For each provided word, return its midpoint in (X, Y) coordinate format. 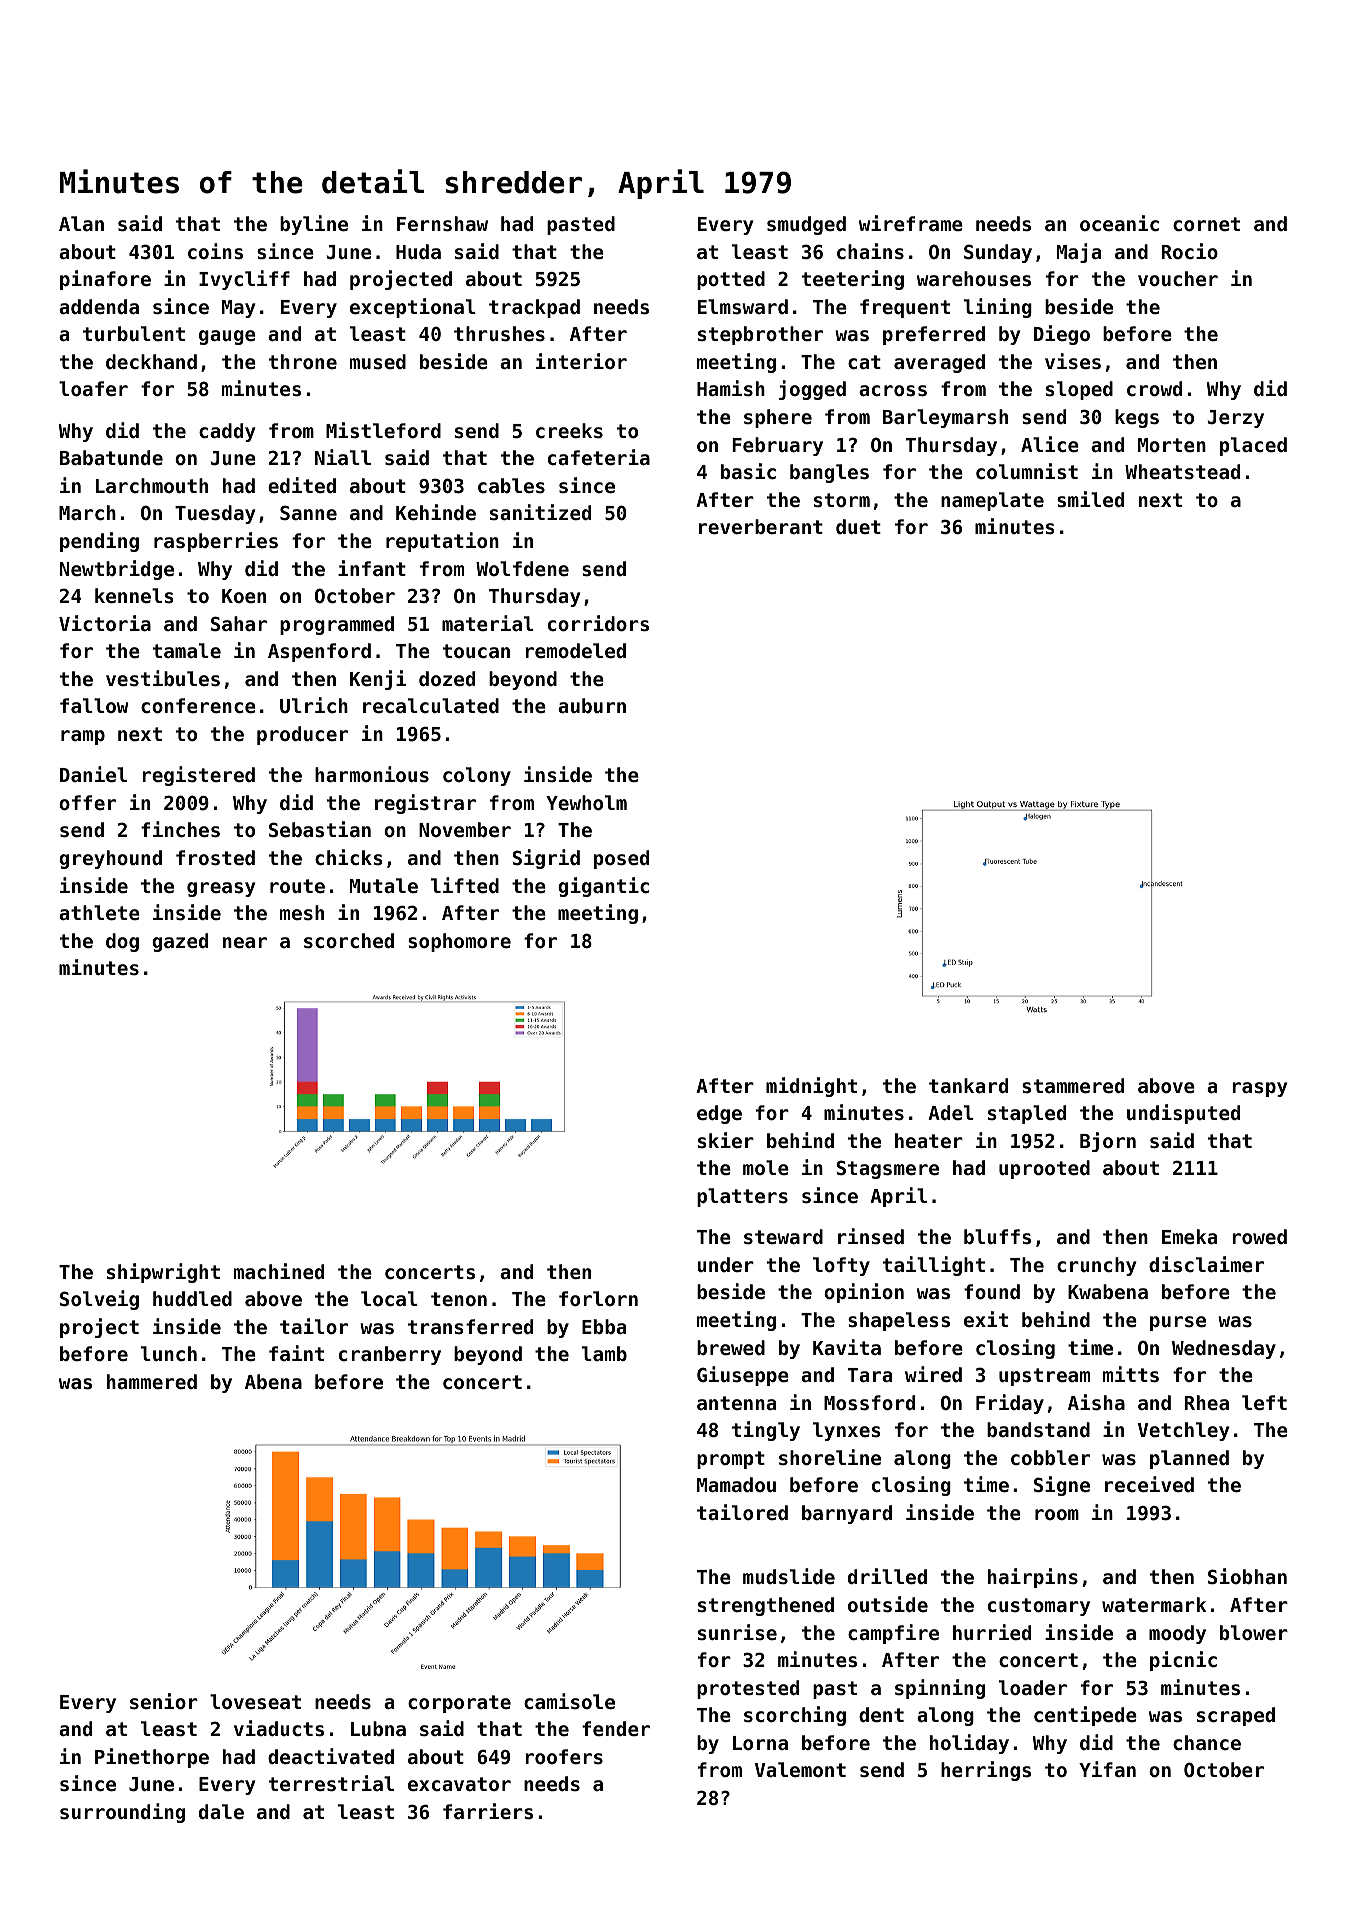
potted (731, 280)
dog (122, 942)
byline (314, 225)
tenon (459, 1299)
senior (164, 1701)
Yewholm (586, 802)
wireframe (911, 223)
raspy (1260, 1089)
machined (279, 1271)
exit (986, 1319)
